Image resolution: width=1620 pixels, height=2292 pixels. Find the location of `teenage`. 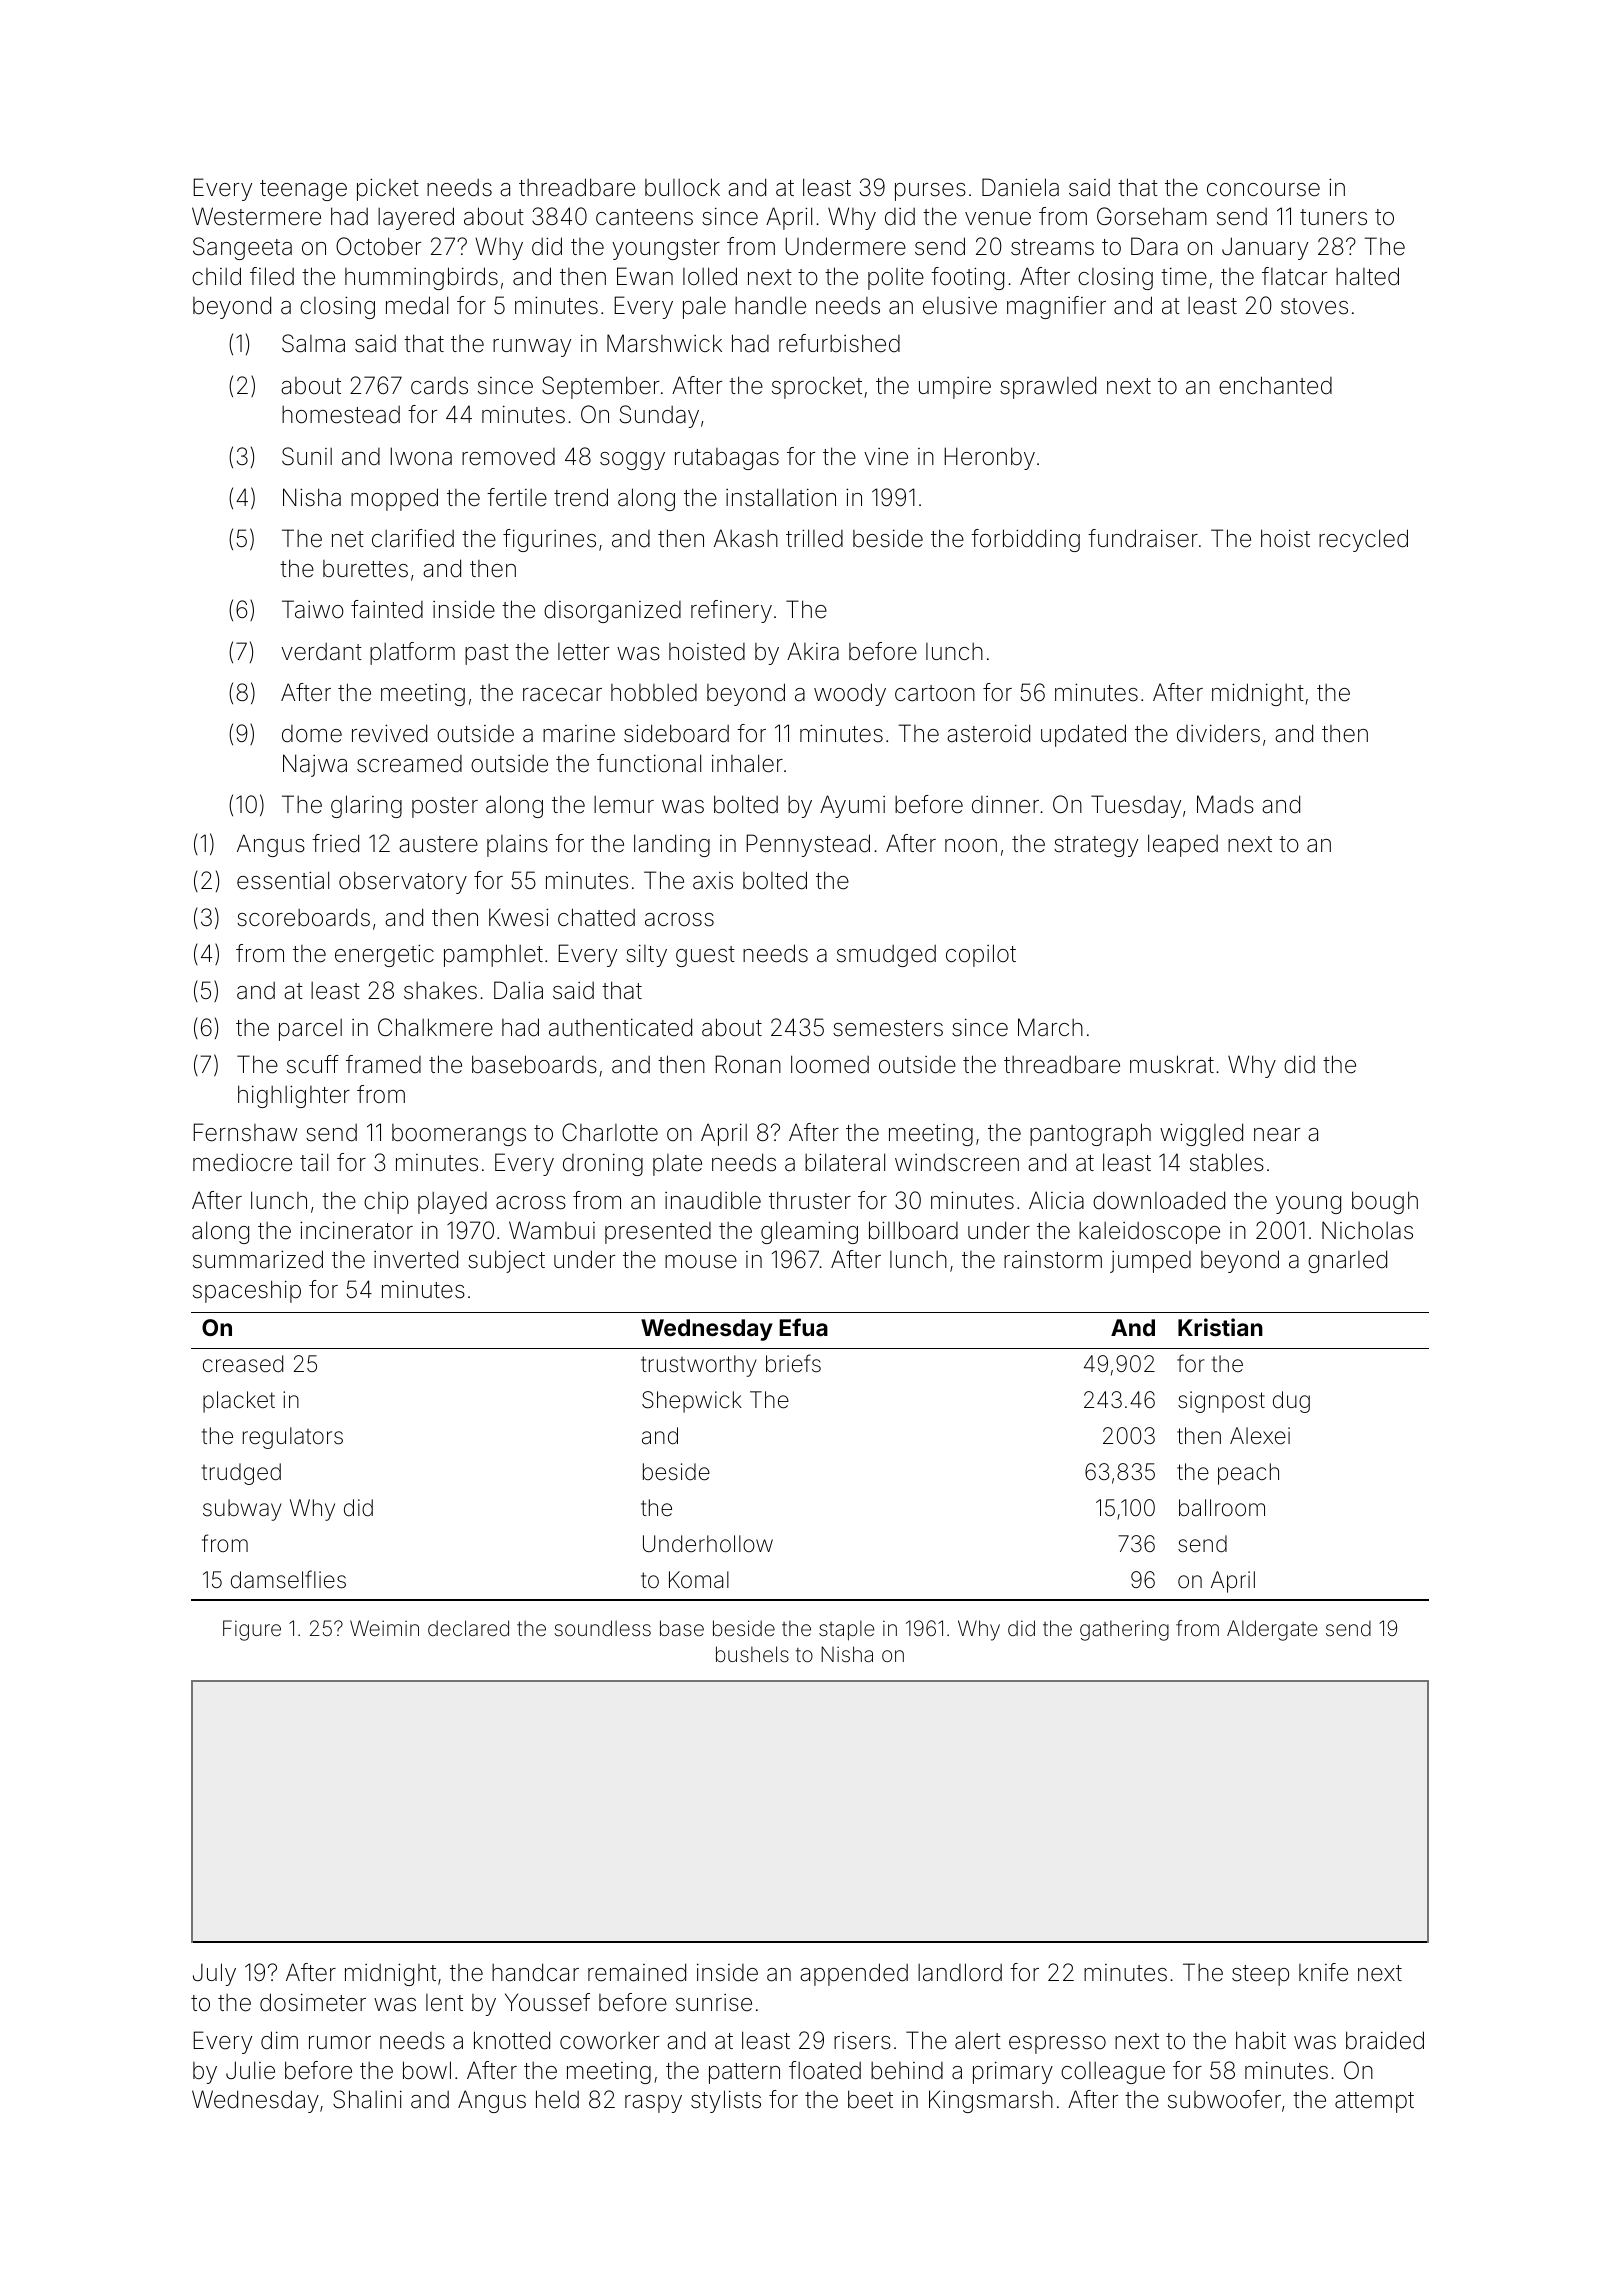

teenage is located at coordinates (303, 190).
